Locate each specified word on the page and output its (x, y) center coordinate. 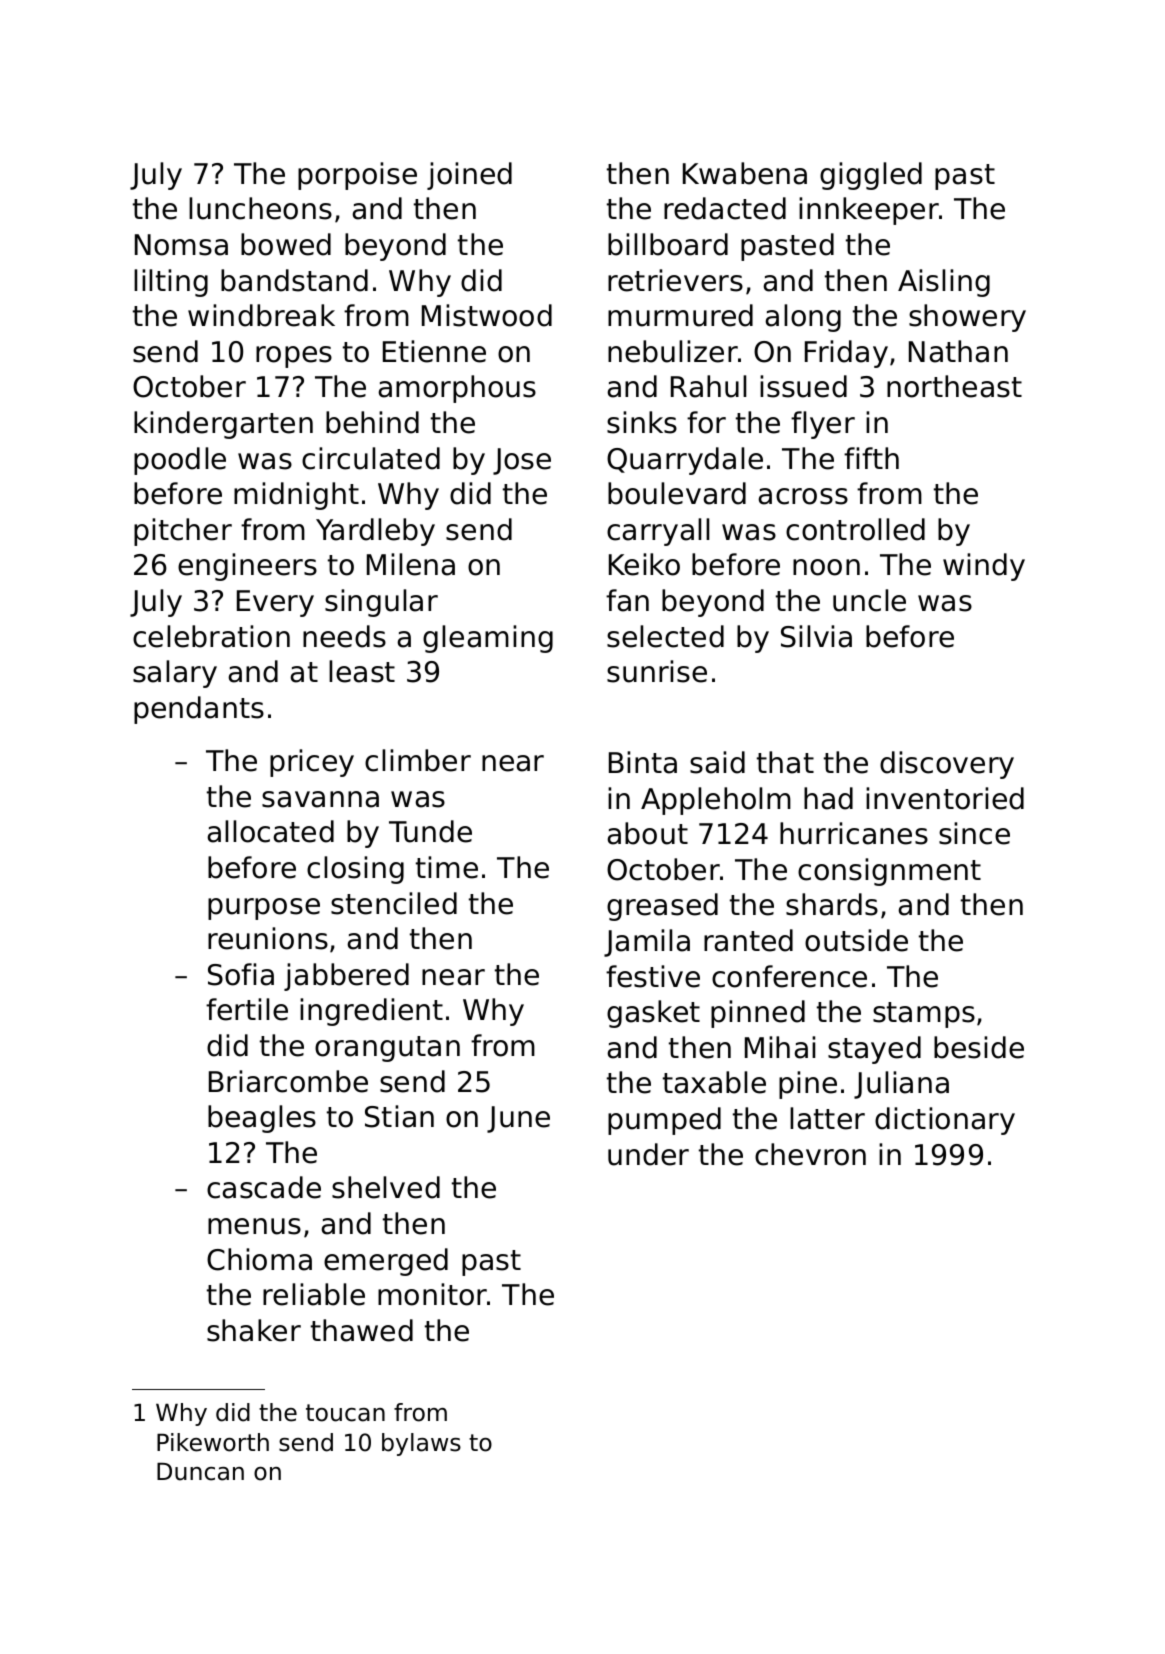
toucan (345, 1413)
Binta (643, 762)
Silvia (816, 636)
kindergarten (223, 425)
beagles (262, 1119)
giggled (871, 176)
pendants (199, 710)
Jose (522, 461)
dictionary (945, 1121)
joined (469, 176)
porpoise (357, 176)
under (648, 1154)
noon (826, 567)
